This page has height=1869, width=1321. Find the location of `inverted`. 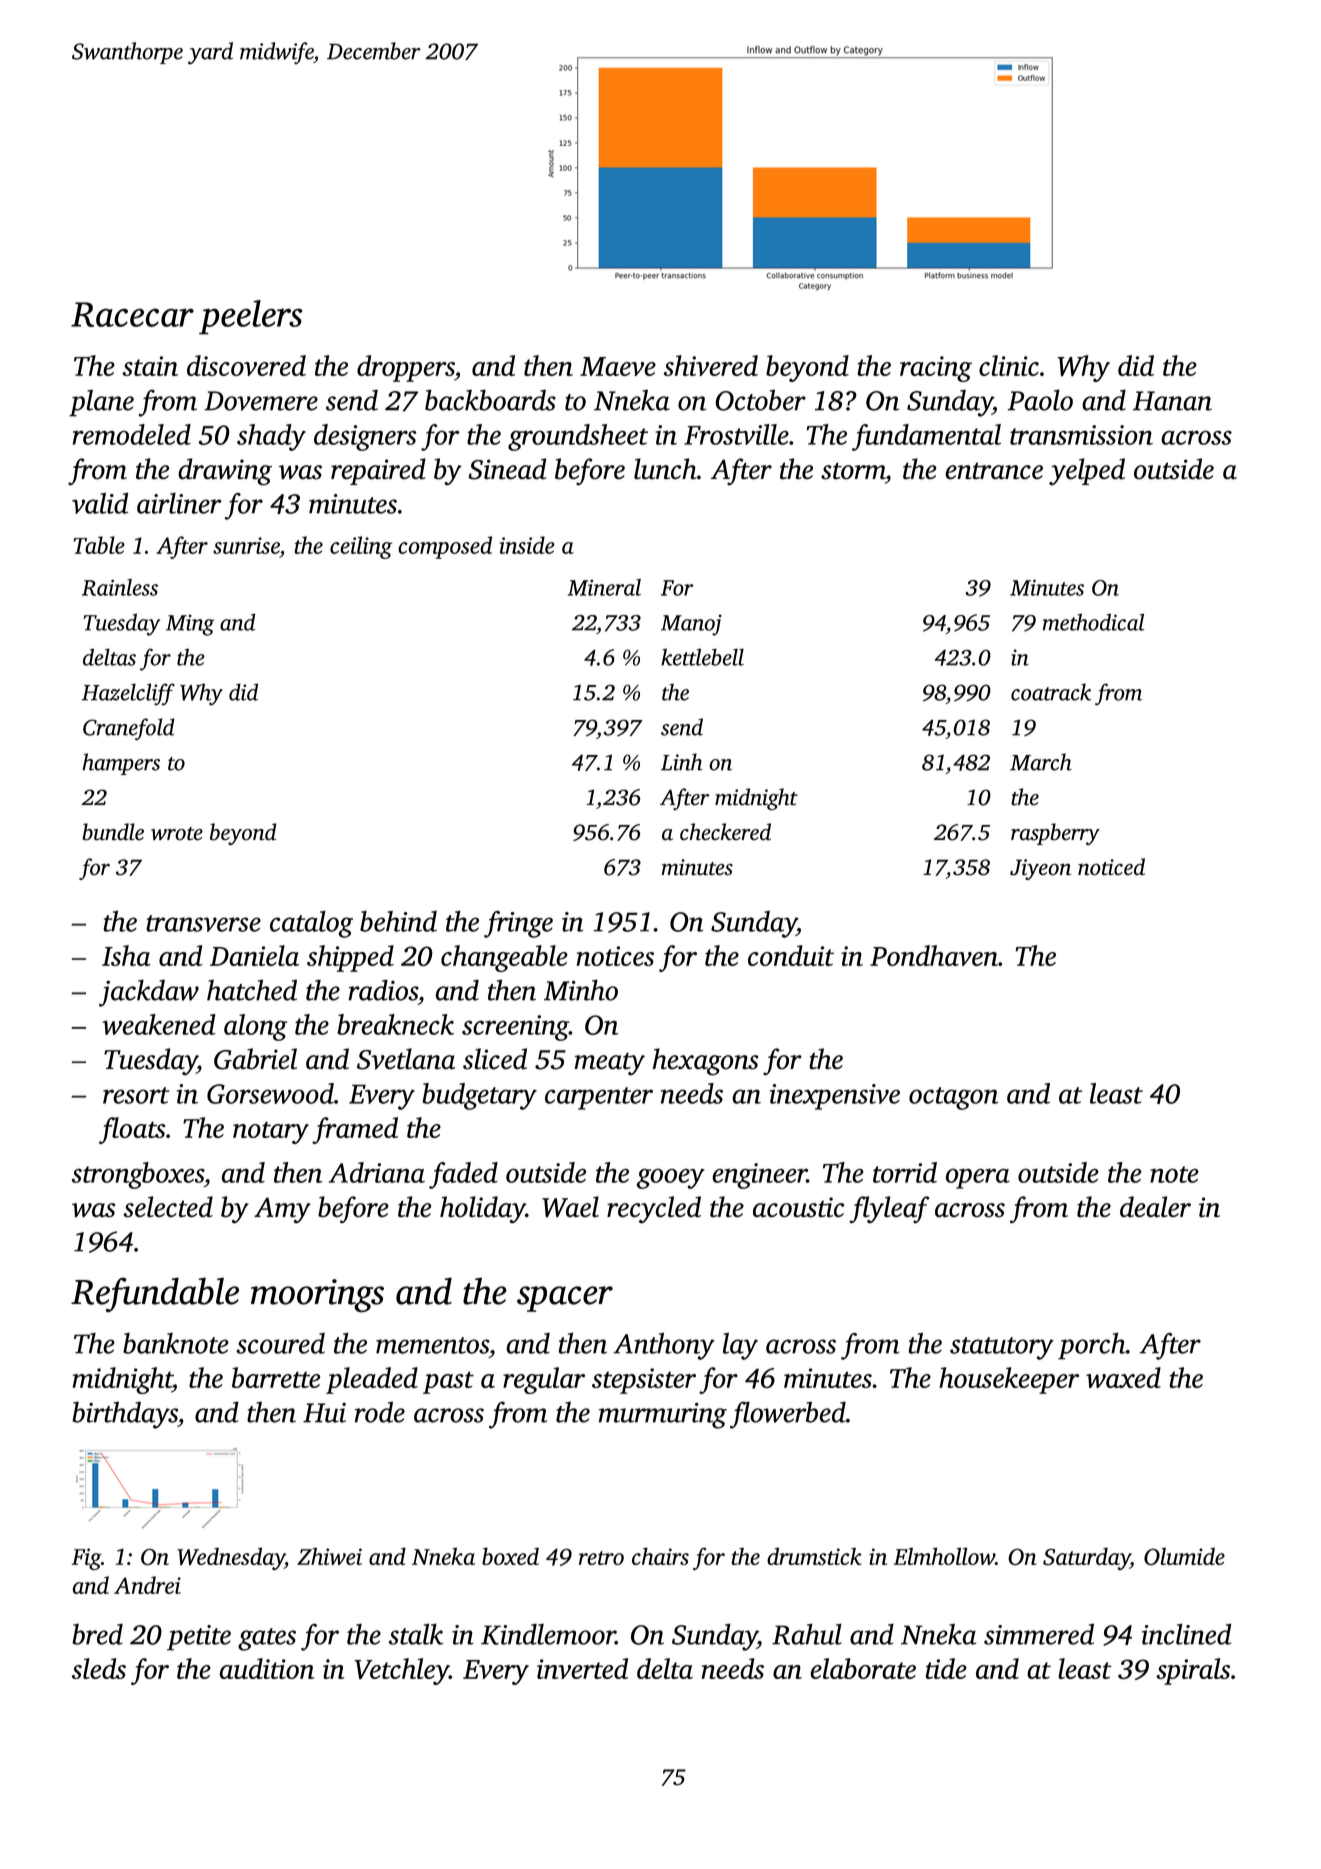

inverted is located at coordinates (582, 1668).
